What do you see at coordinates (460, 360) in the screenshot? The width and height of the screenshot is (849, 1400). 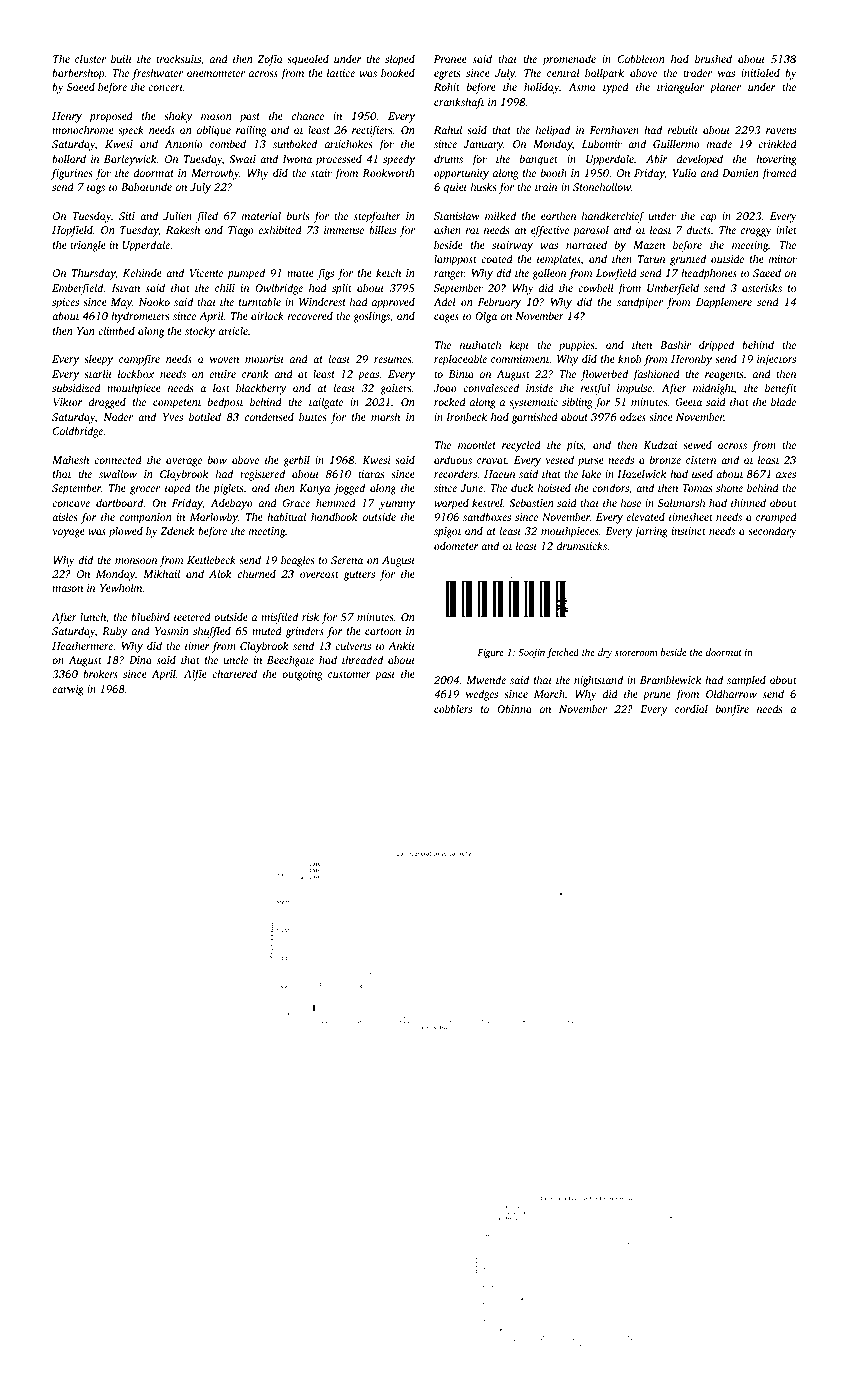 I see `replaceable` at bounding box center [460, 360].
